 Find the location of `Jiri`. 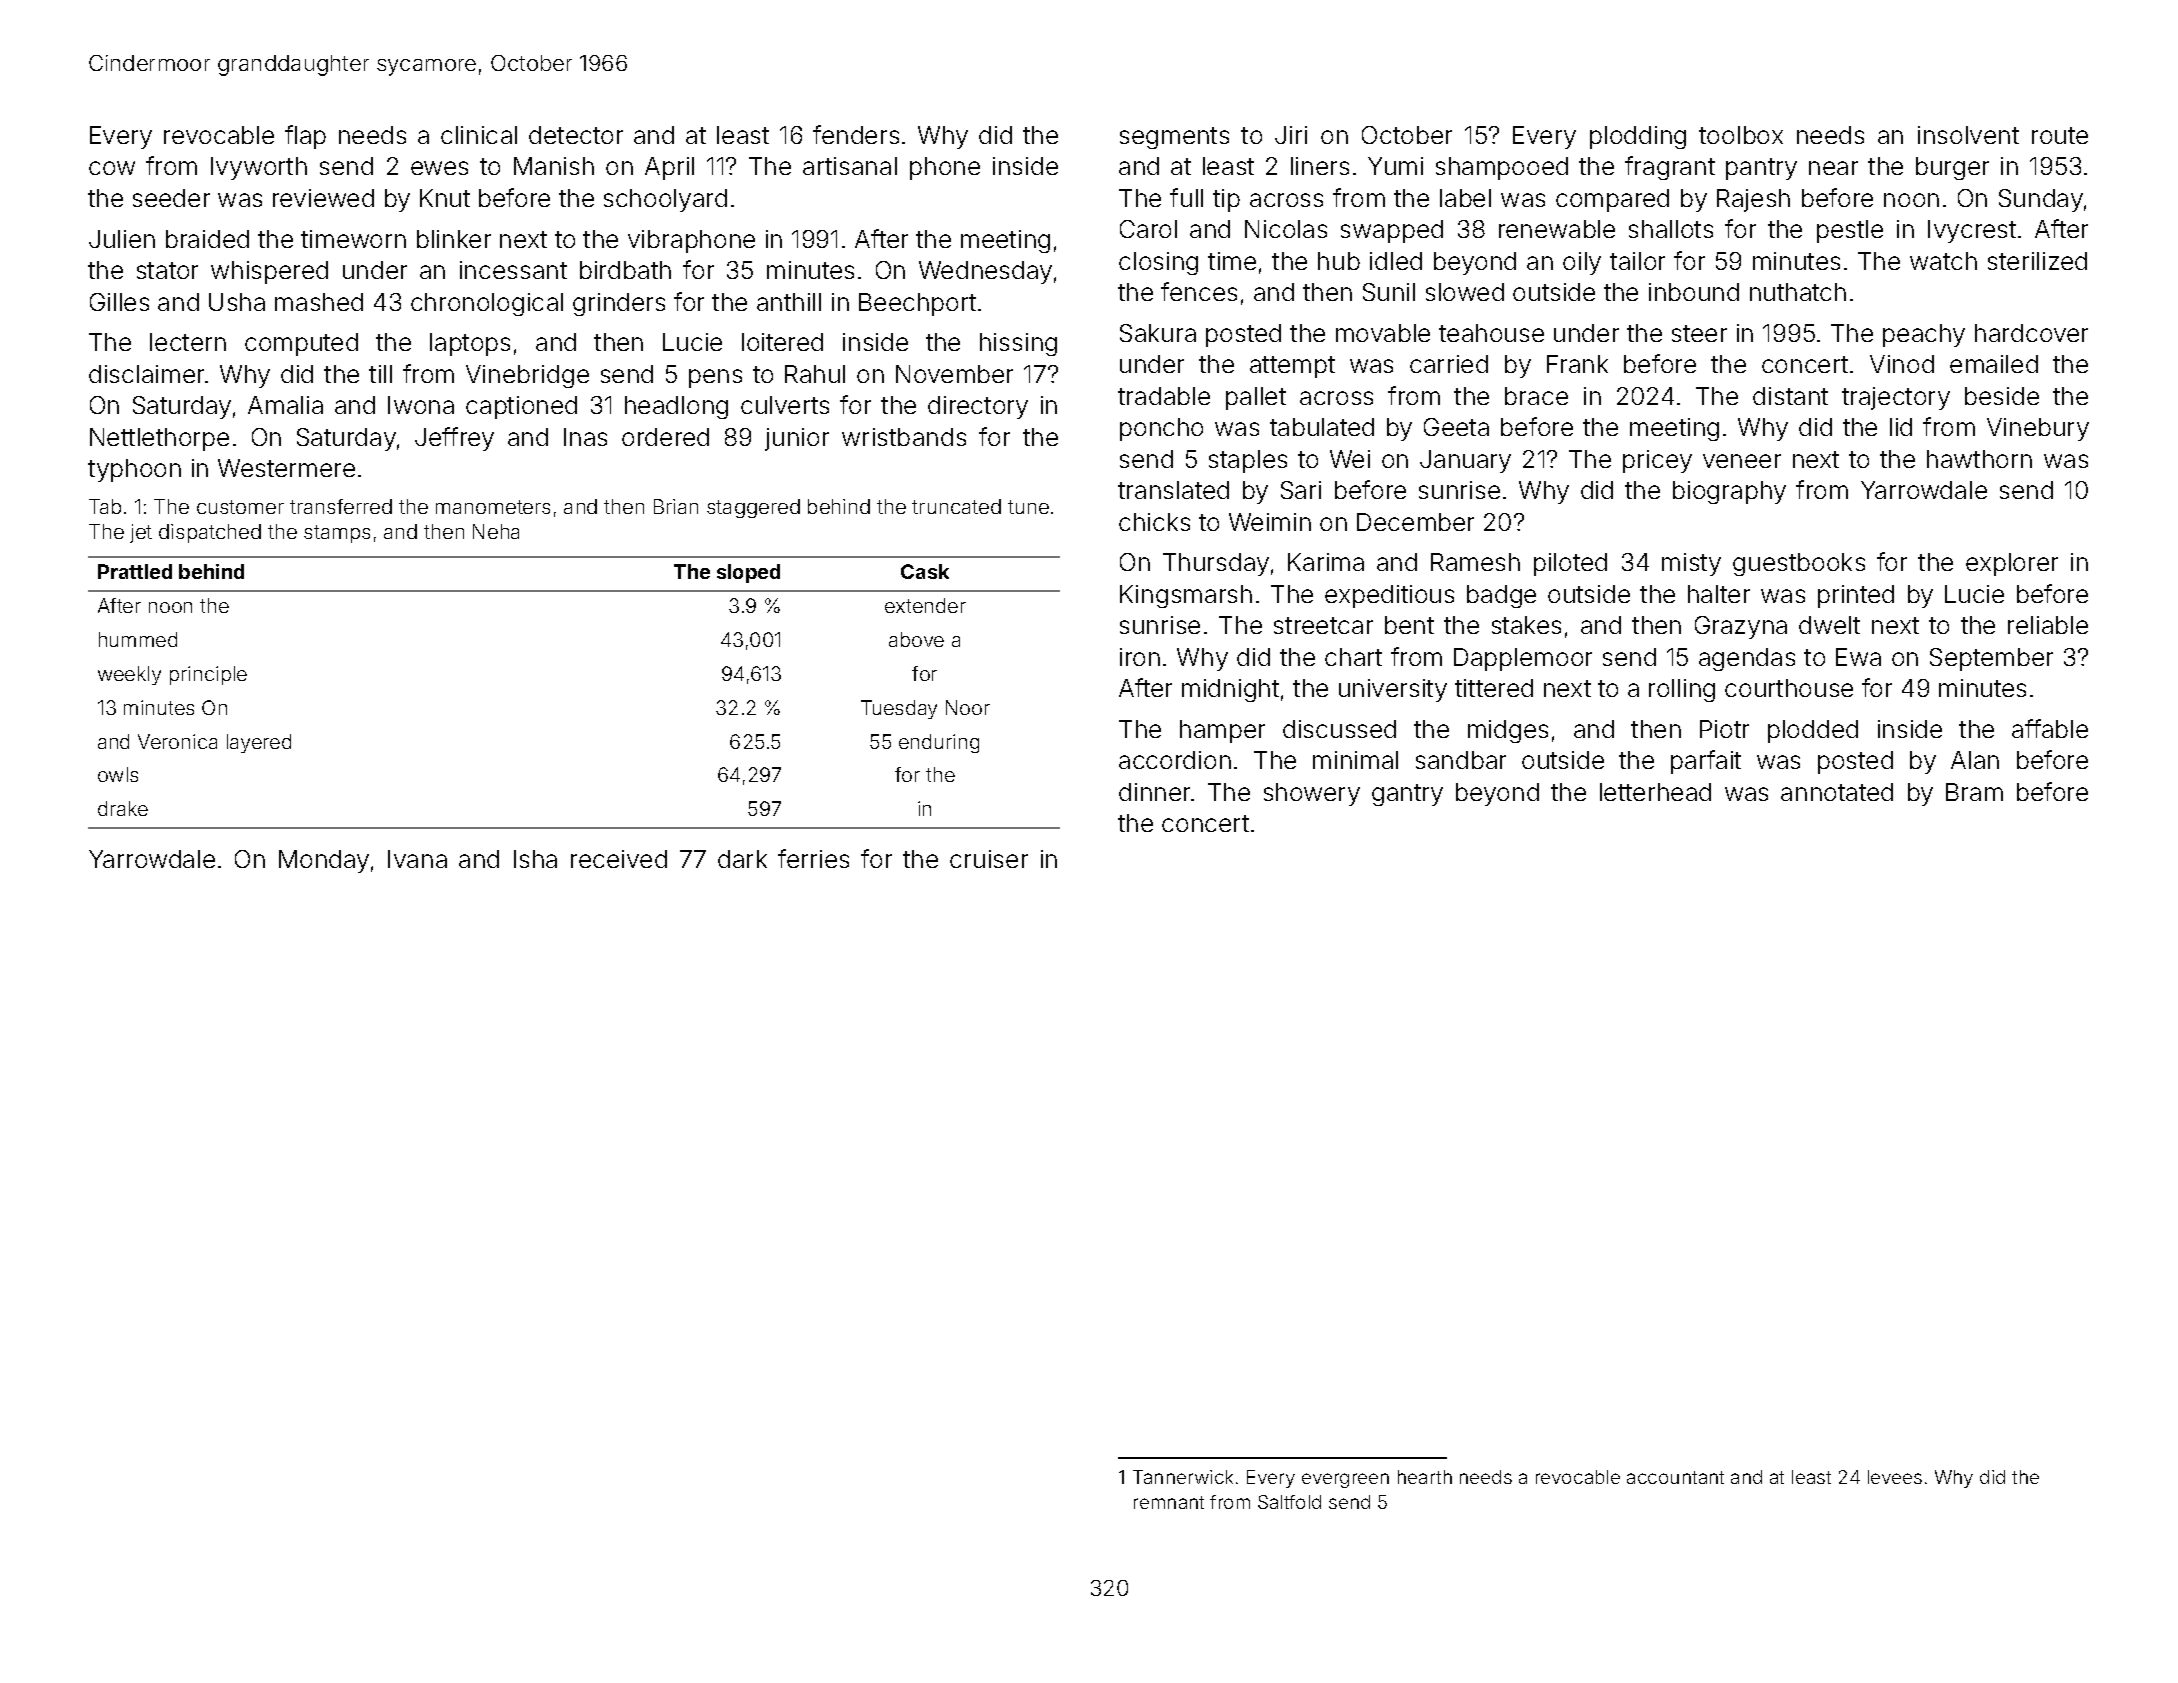

Jiri is located at coordinates (1291, 135).
